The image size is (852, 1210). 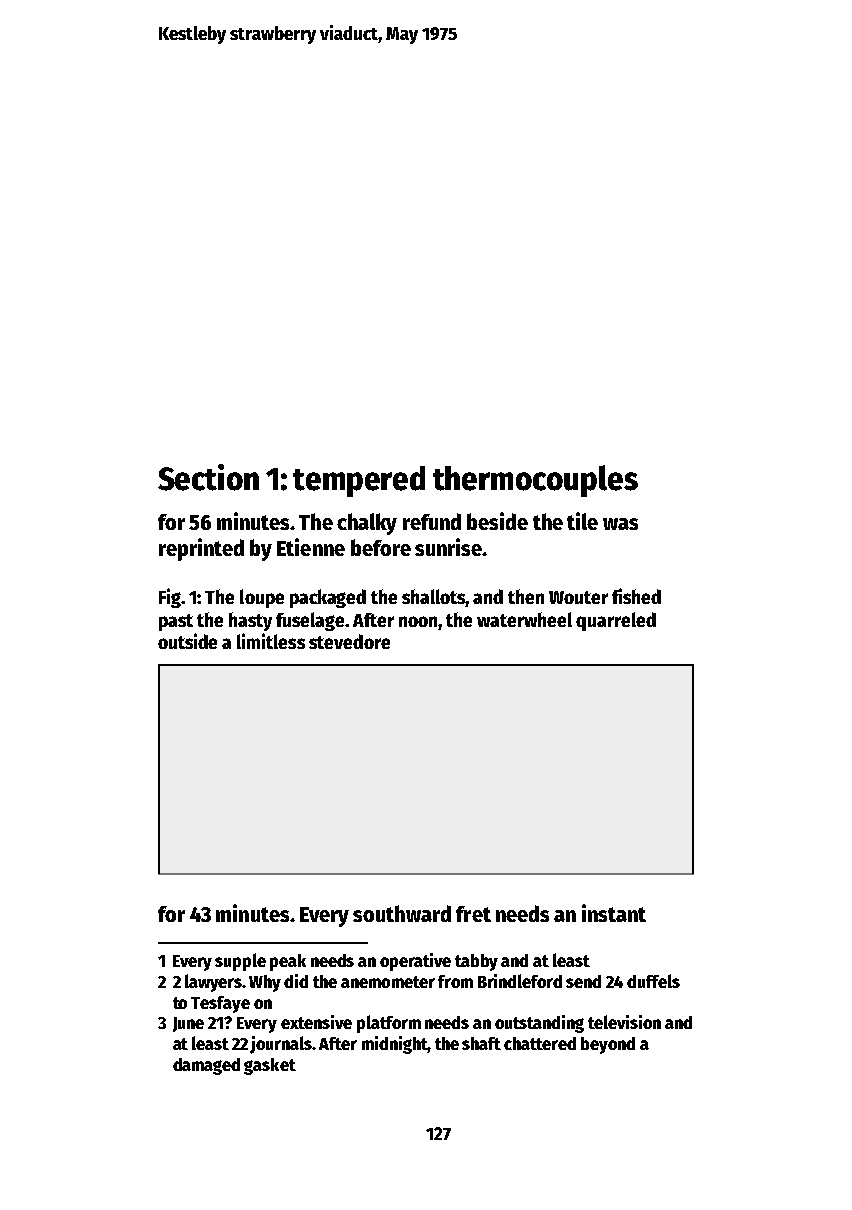 I want to click on was, so click(x=620, y=524).
